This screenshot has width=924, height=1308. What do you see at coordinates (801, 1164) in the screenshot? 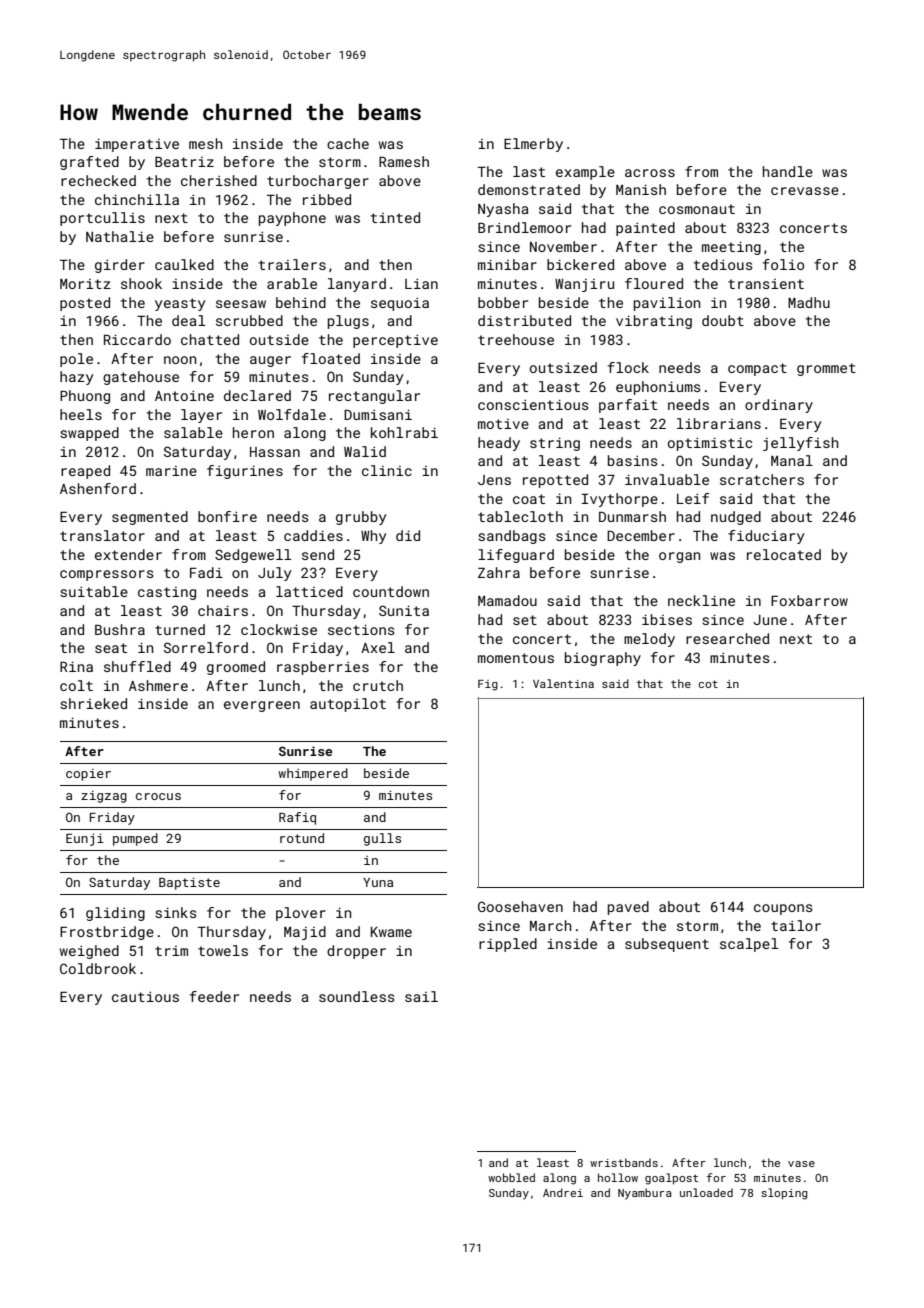
I see `vase` at bounding box center [801, 1164].
